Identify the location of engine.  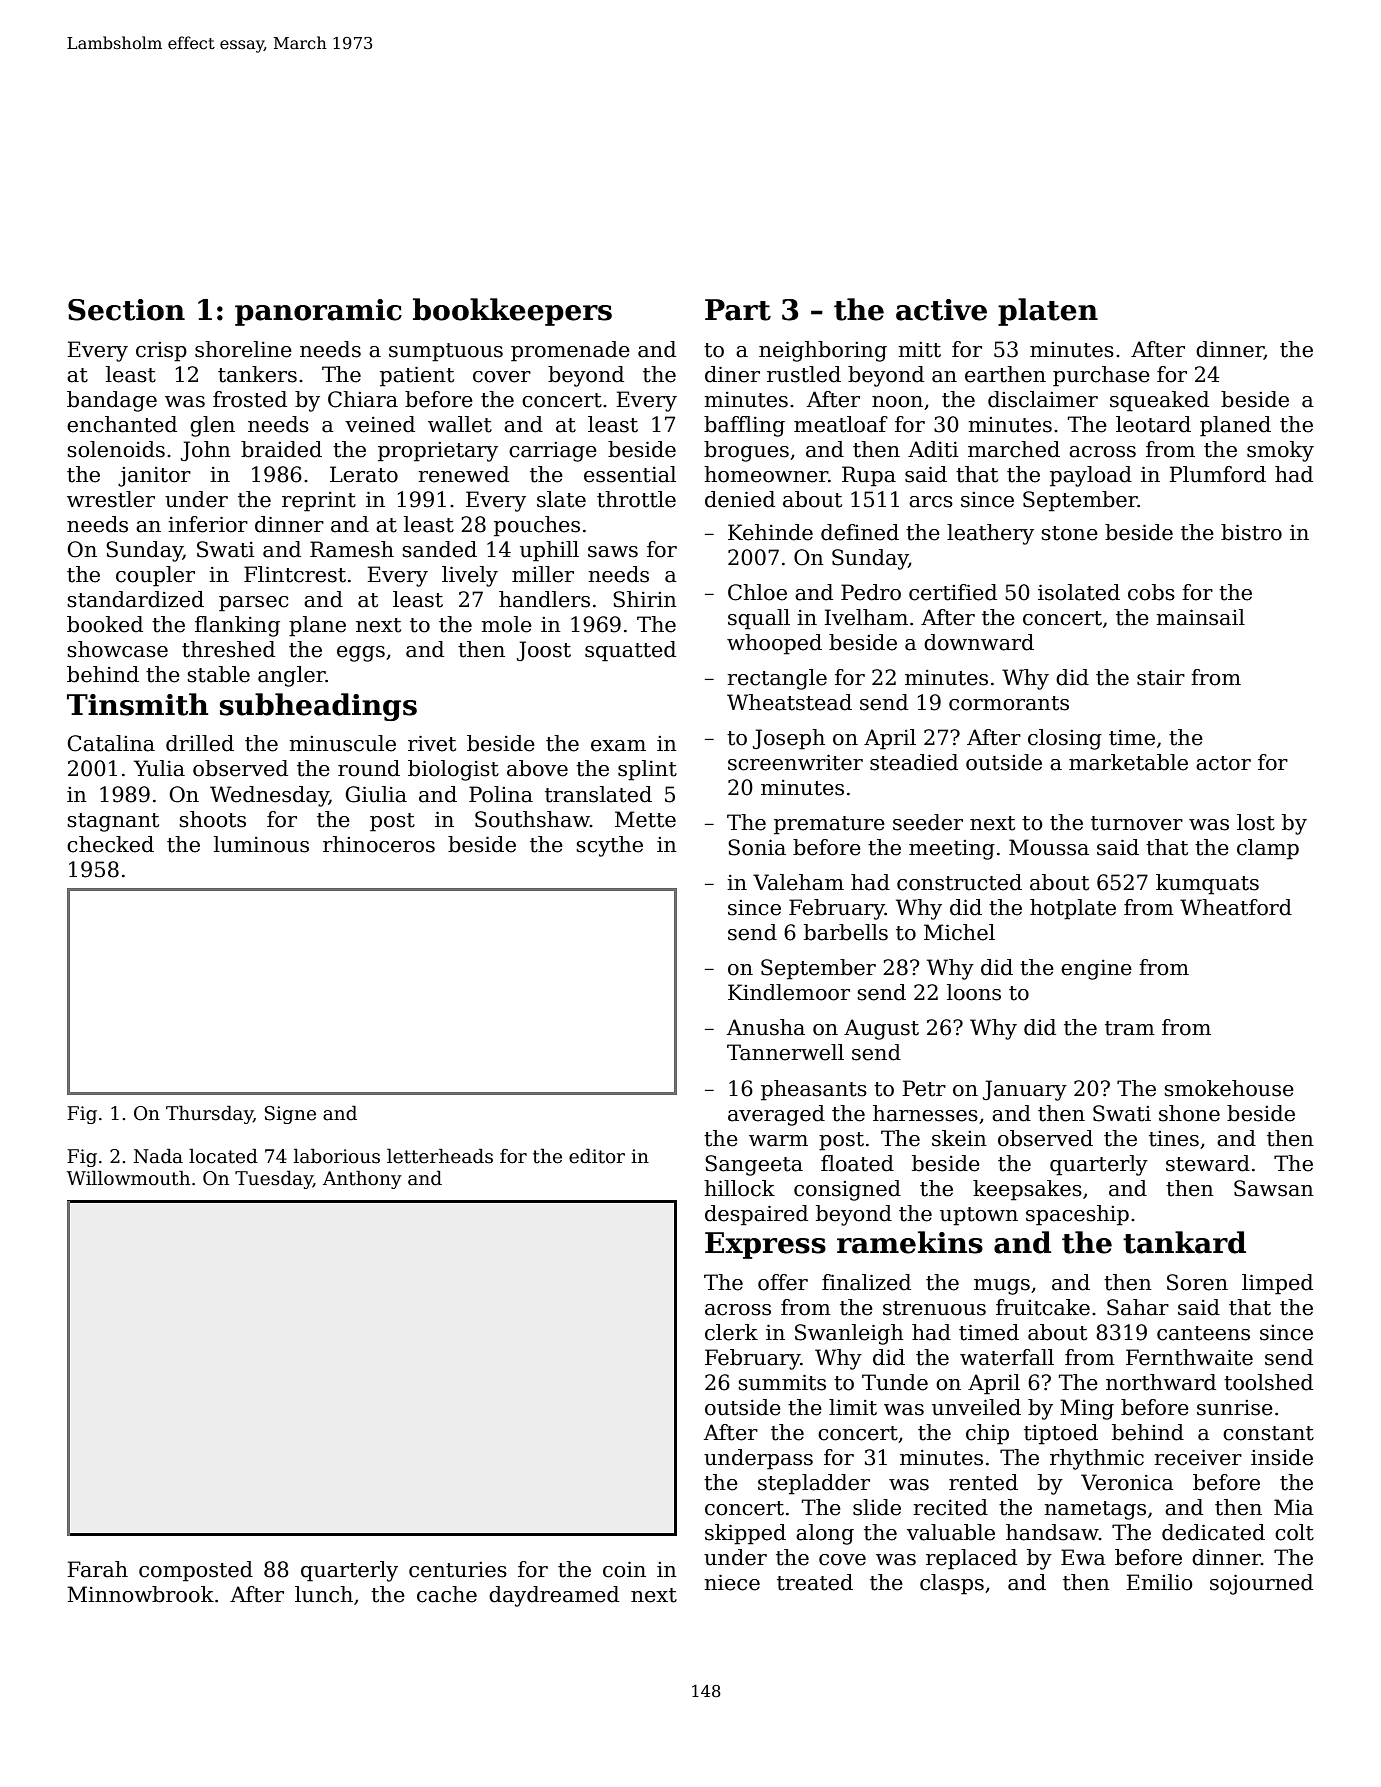
(1096, 970).
